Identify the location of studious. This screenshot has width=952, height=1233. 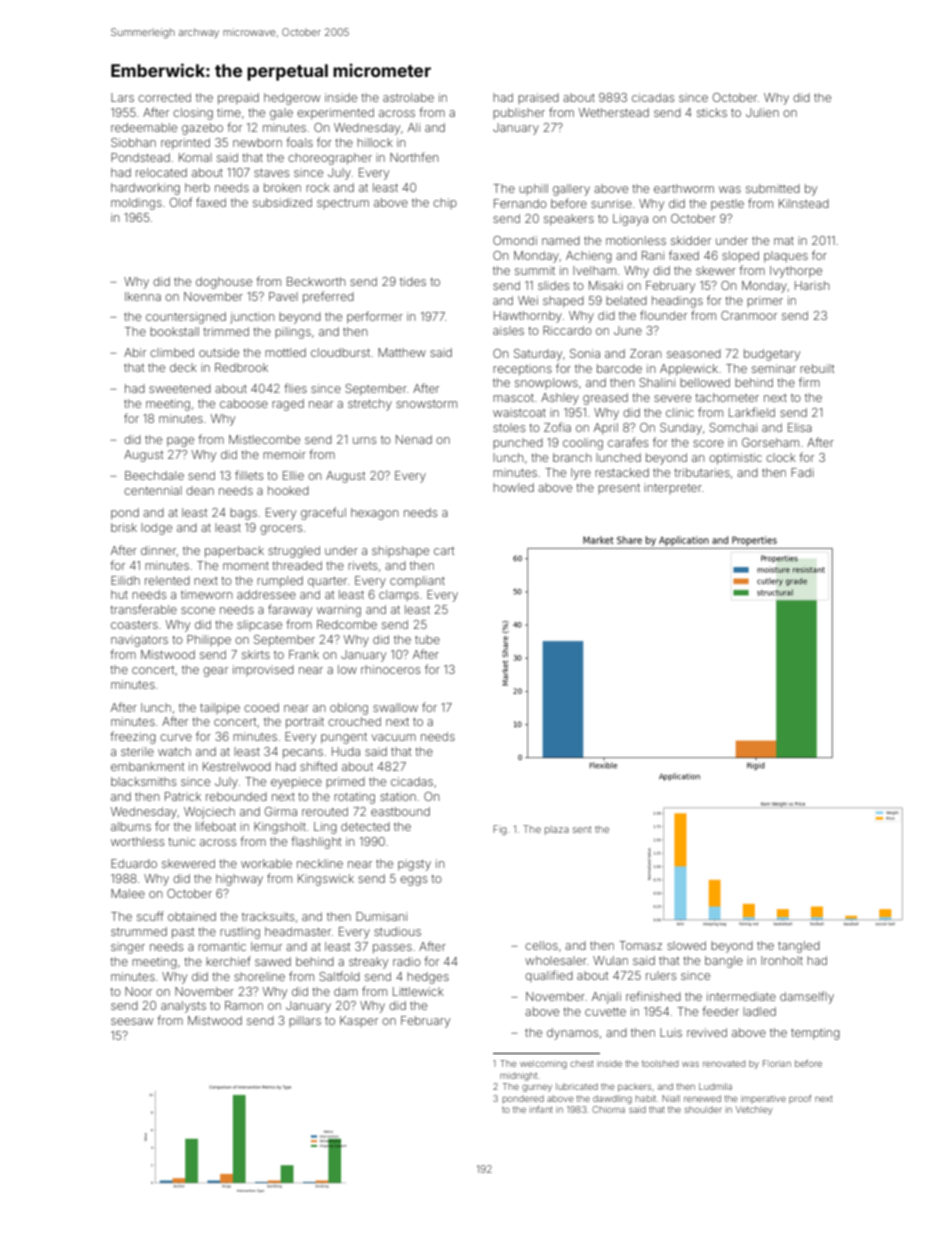
(397, 931).
